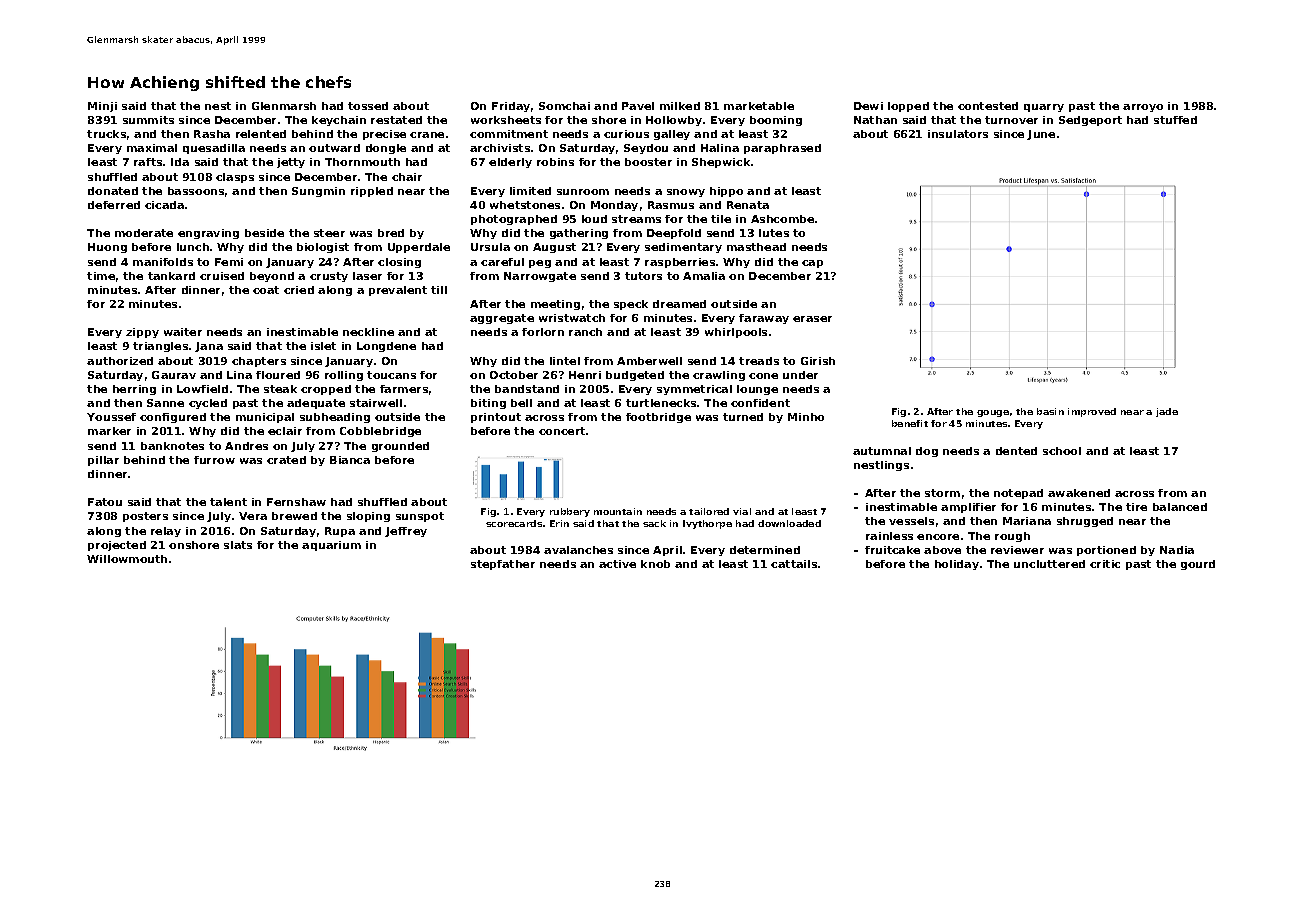 The image size is (1308, 924). I want to click on limited, so click(530, 191).
